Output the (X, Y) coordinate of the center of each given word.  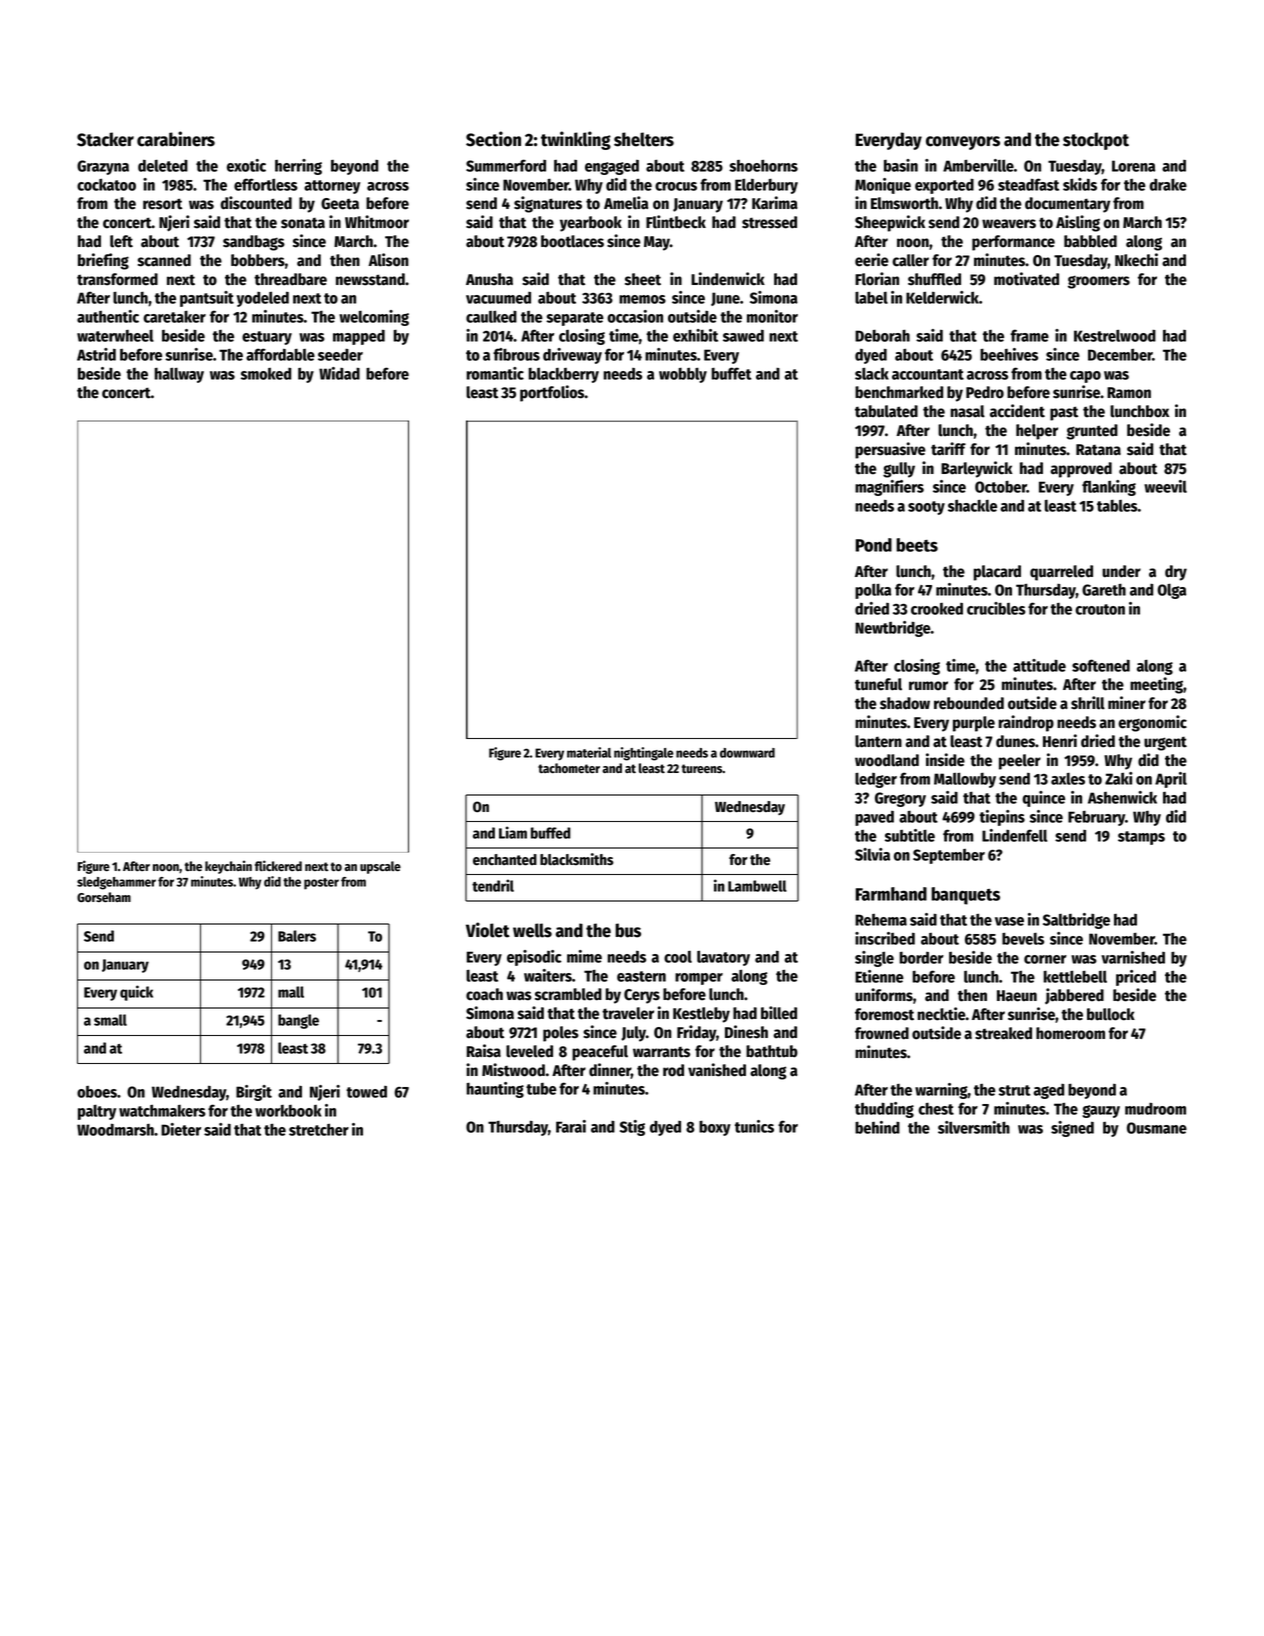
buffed (551, 833)
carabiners (176, 139)
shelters (644, 139)
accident (1017, 411)
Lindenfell (1014, 835)
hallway (179, 375)
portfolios (552, 393)
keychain (228, 867)
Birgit (254, 1093)
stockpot (1096, 141)
